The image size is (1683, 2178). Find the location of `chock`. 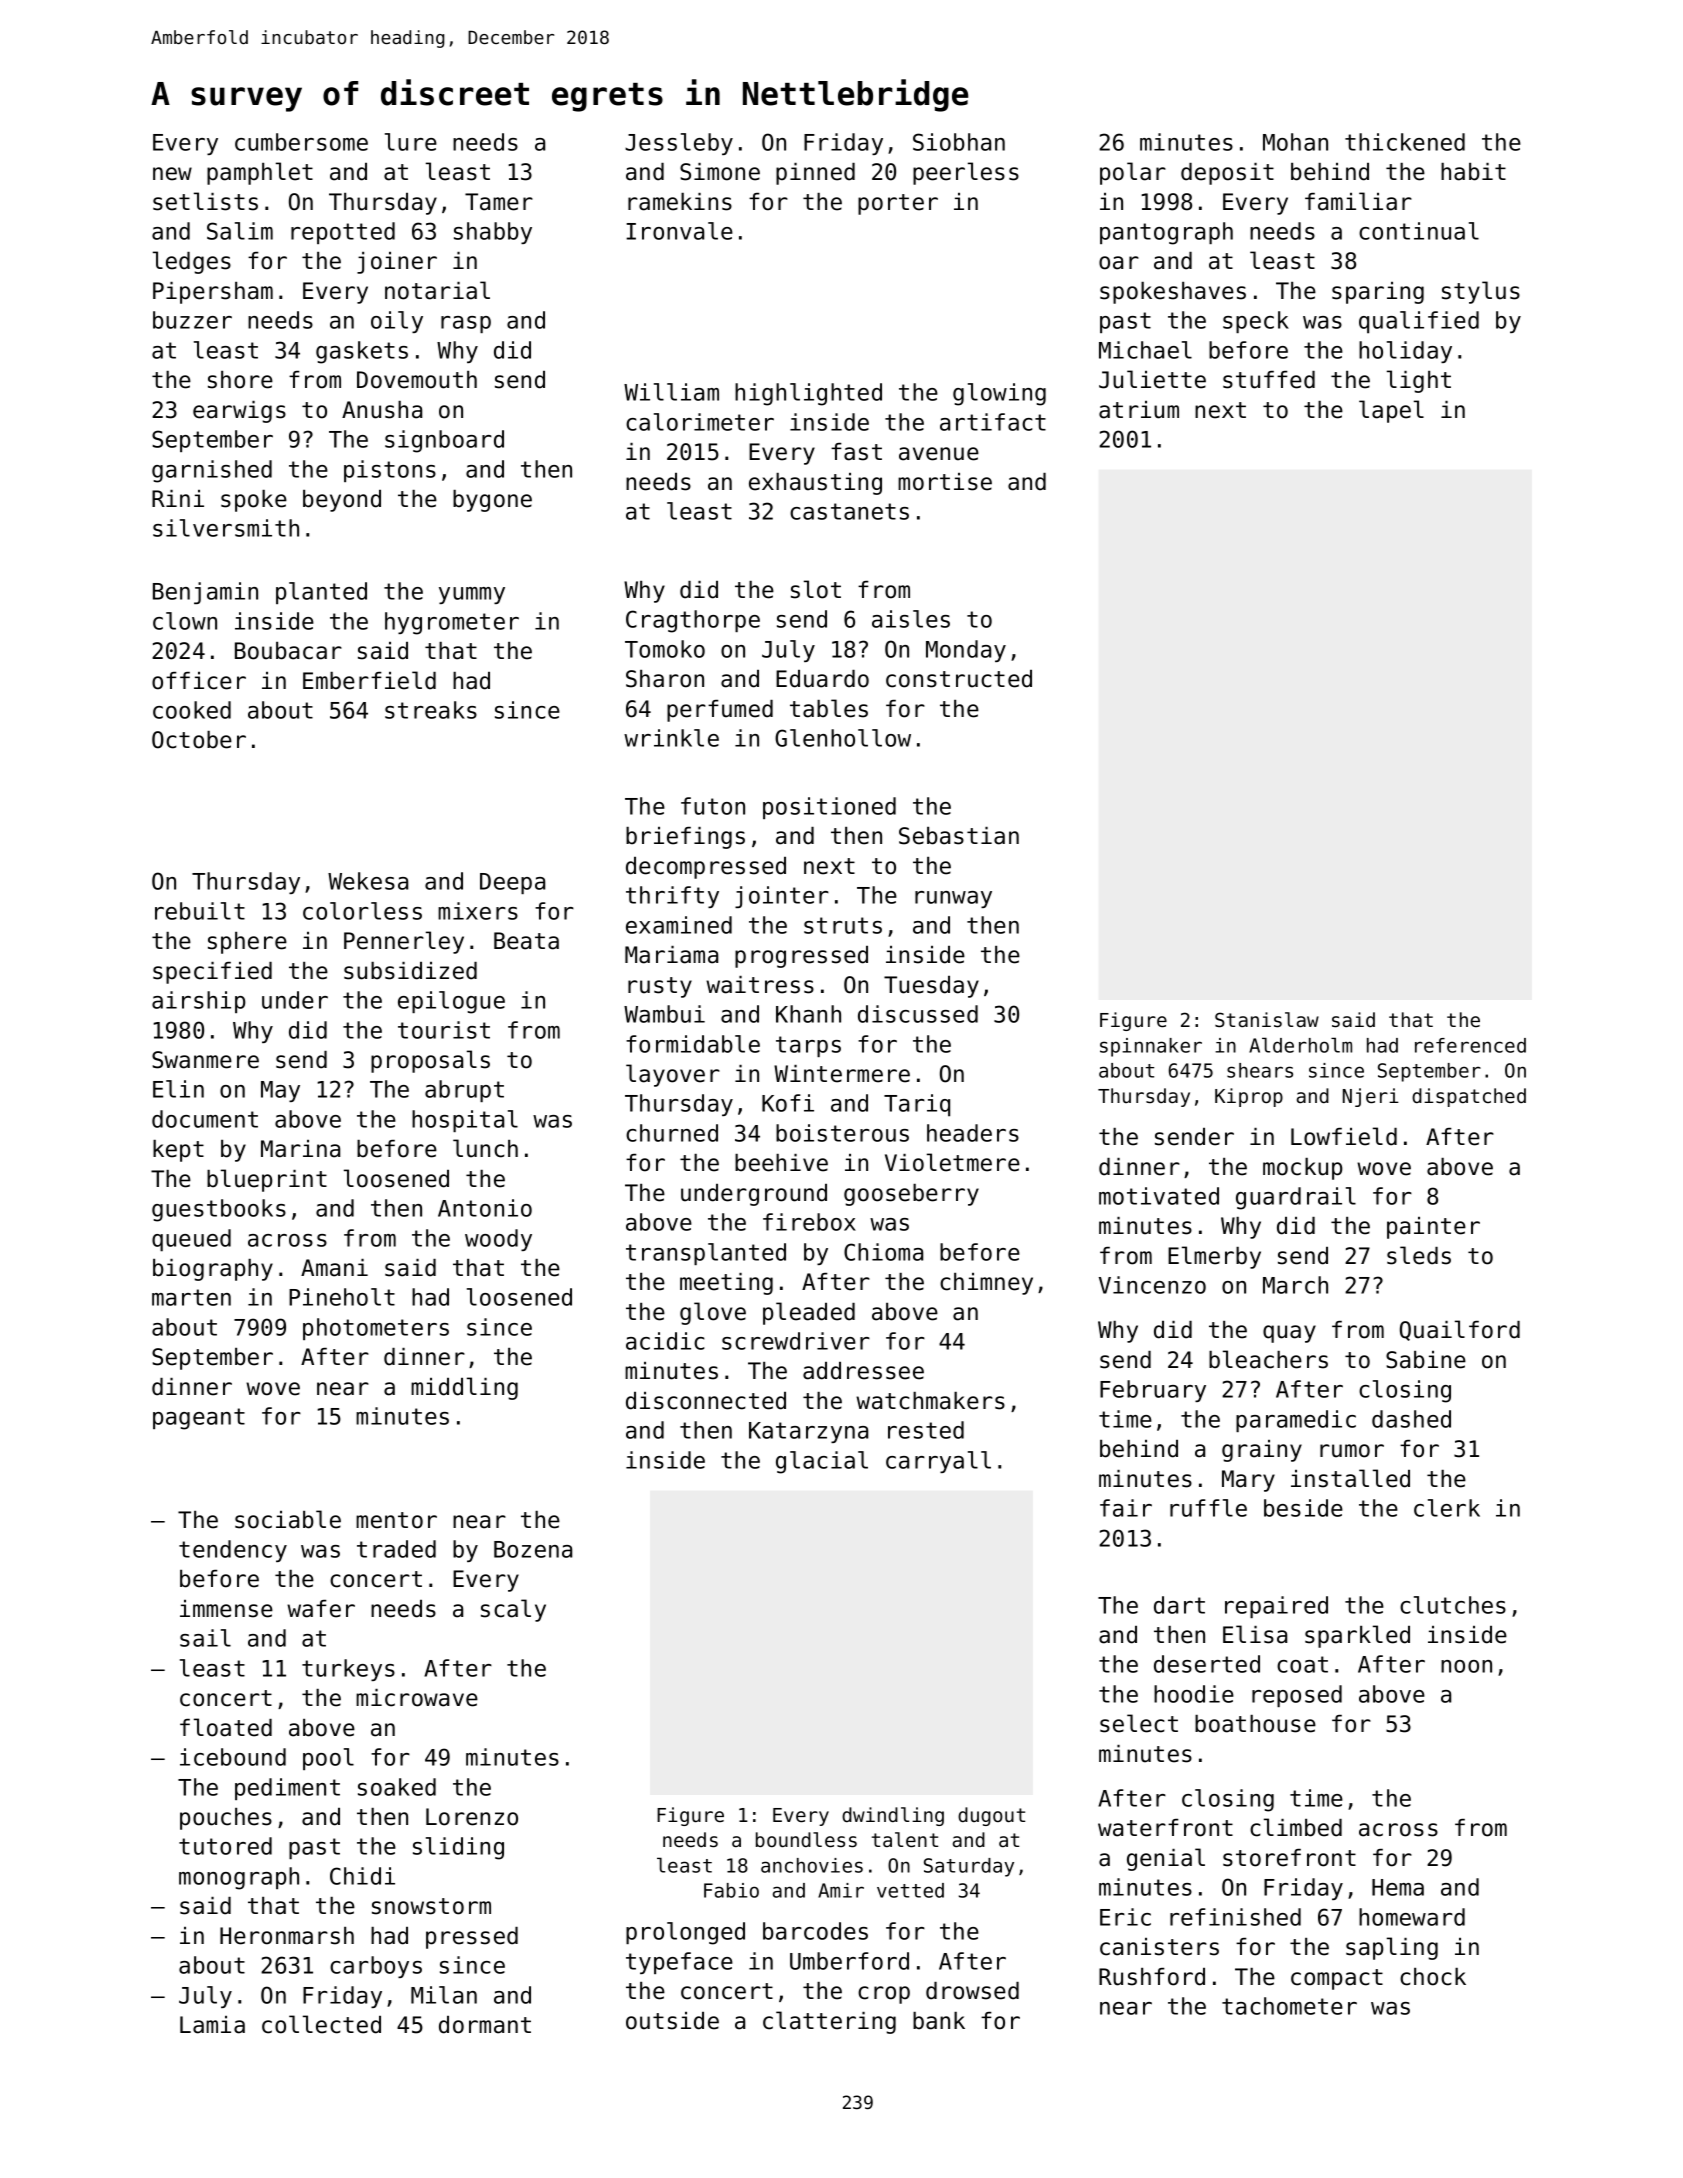

chock is located at coordinates (1433, 1977).
